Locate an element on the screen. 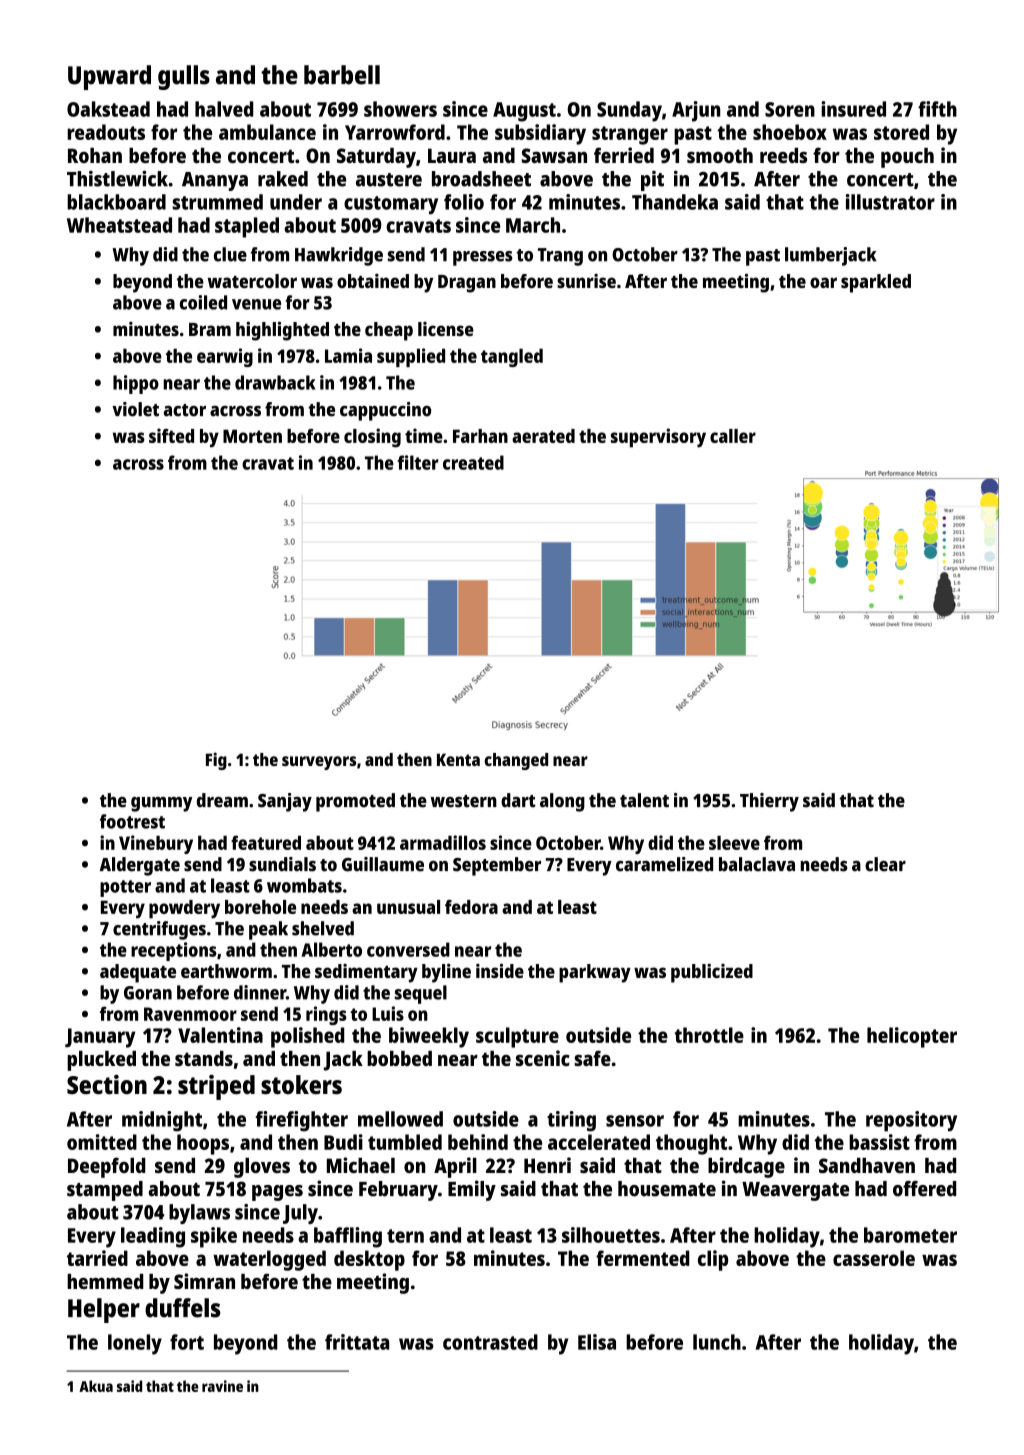  subsidiary is located at coordinates (540, 134).
